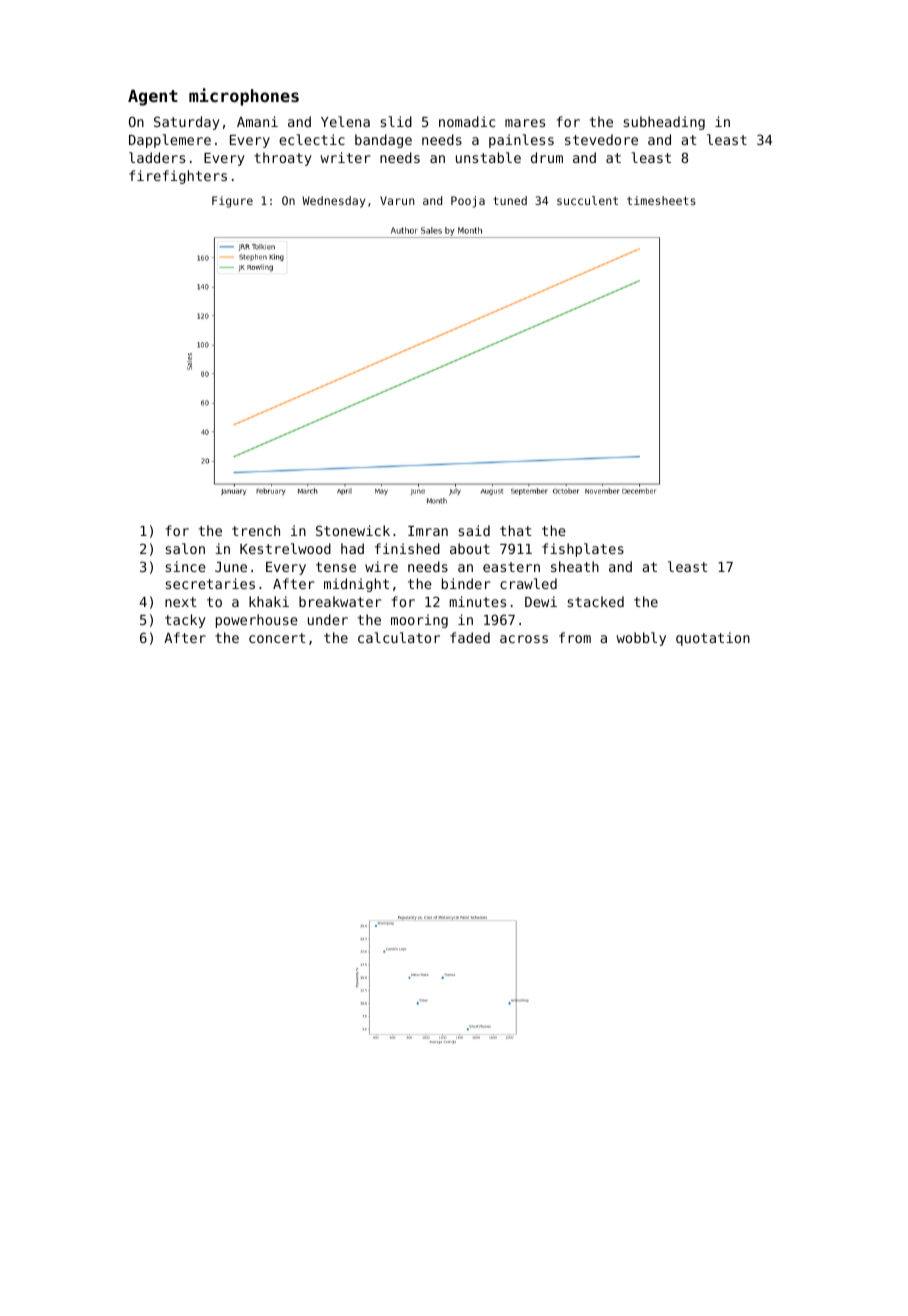  Describe the element at coordinates (257, 621) in the page. I see `powerhouse` at that location.
